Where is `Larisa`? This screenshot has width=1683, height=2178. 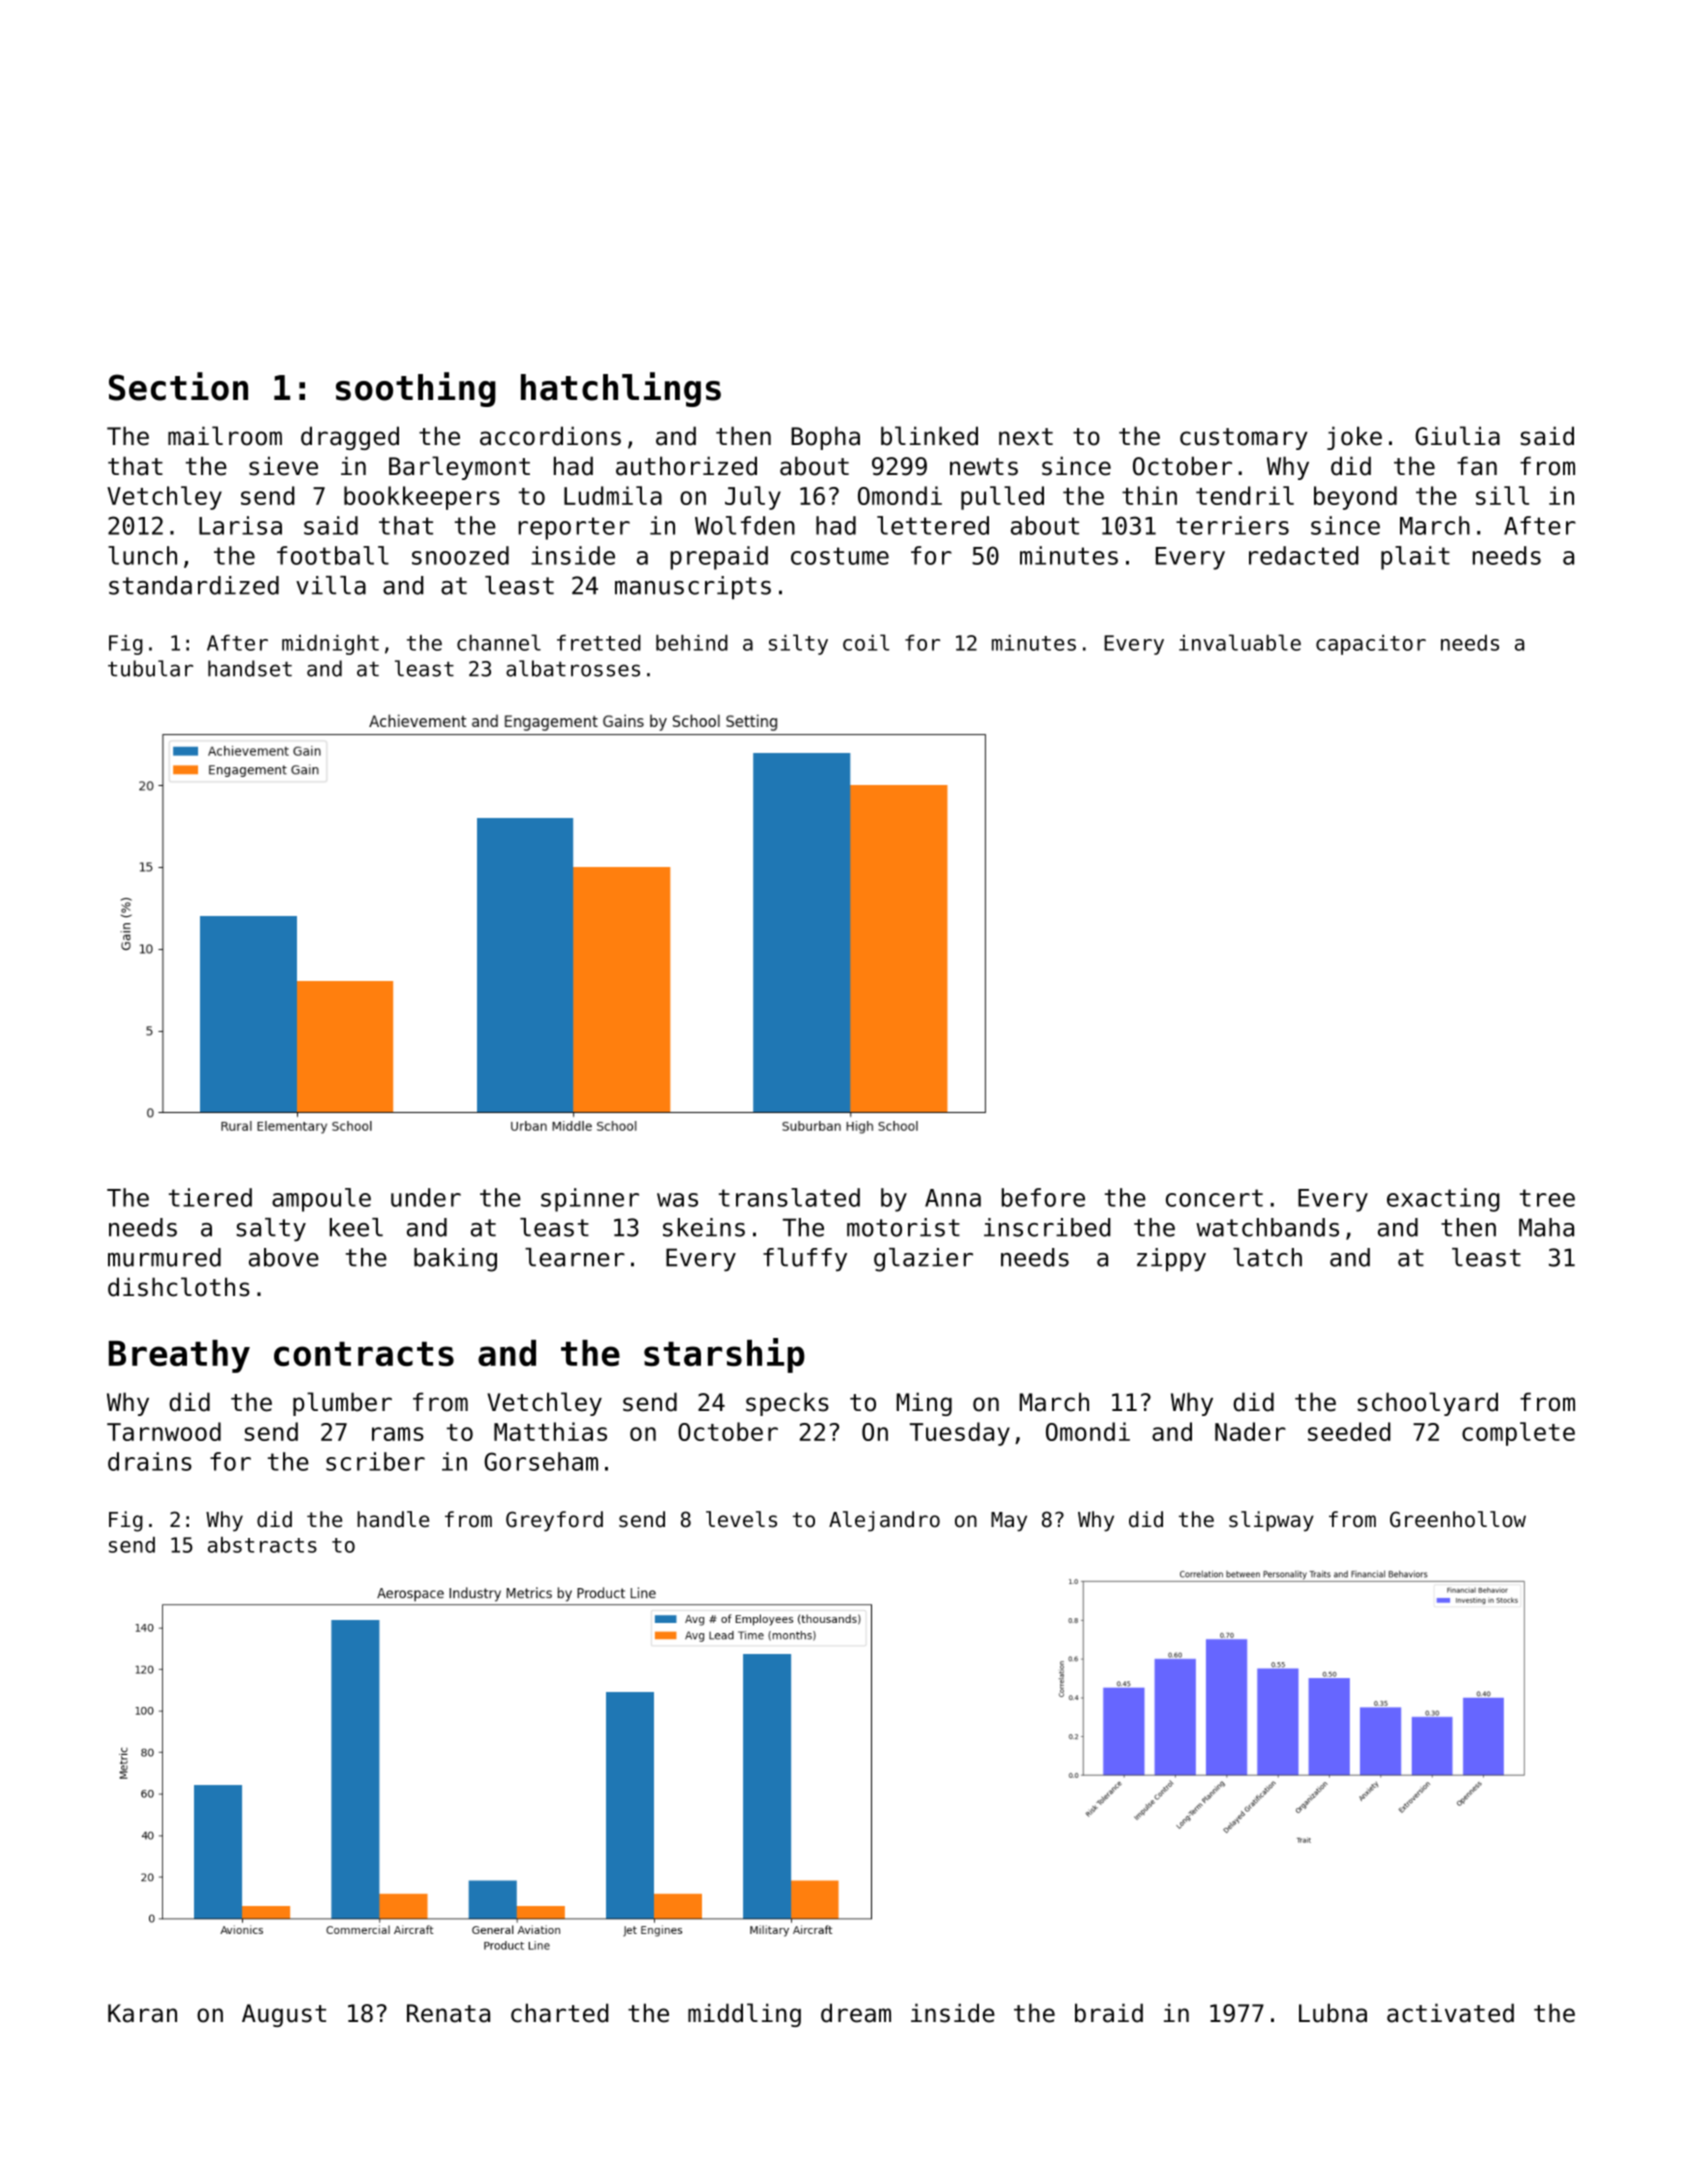 Larisa is located at coordinates (240, 525).
